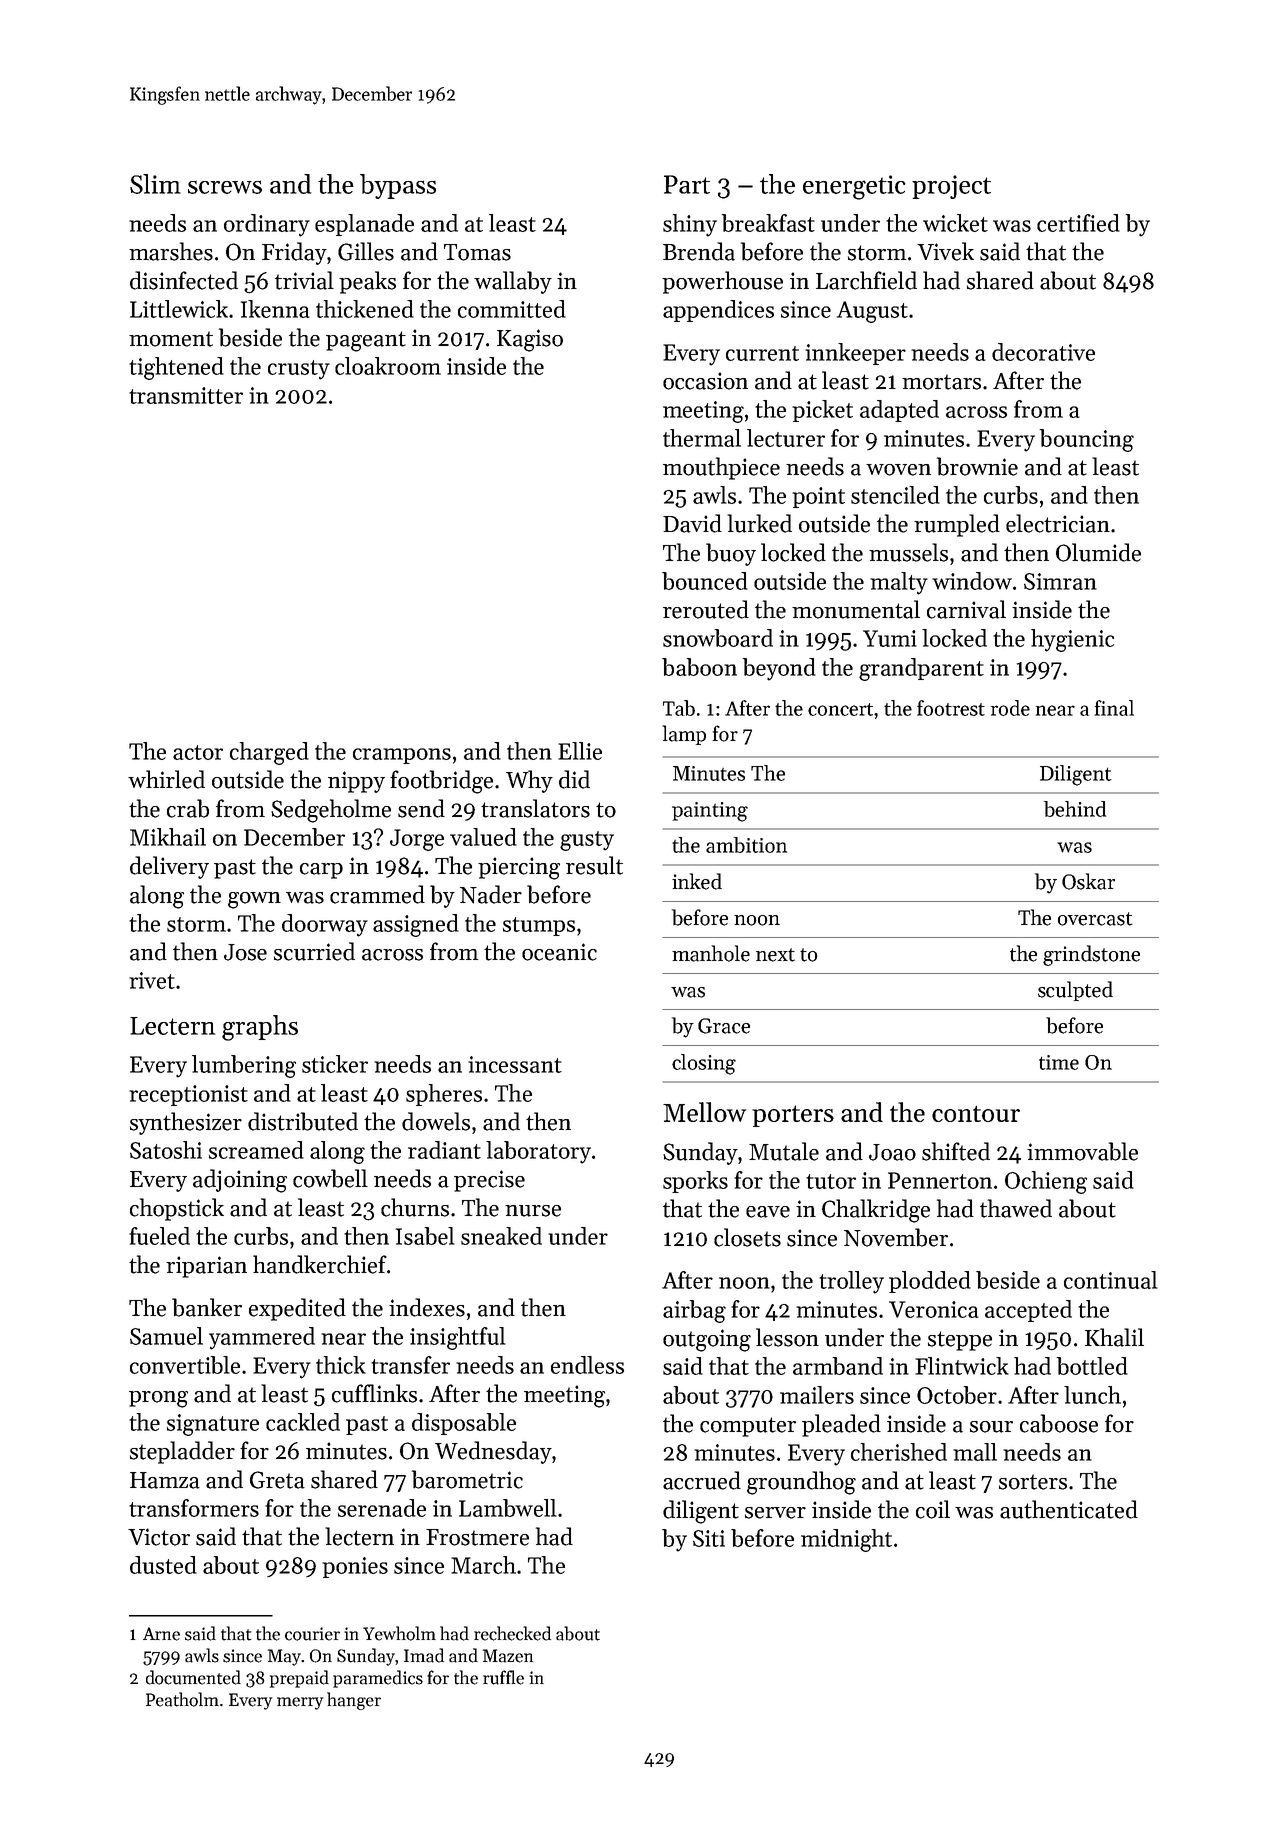 The height and width of the screenshot is (1822, 1288). What do you see at coordinates (951, 187) in the screenshot?
I see `project` at bounding box center [951, 187].
